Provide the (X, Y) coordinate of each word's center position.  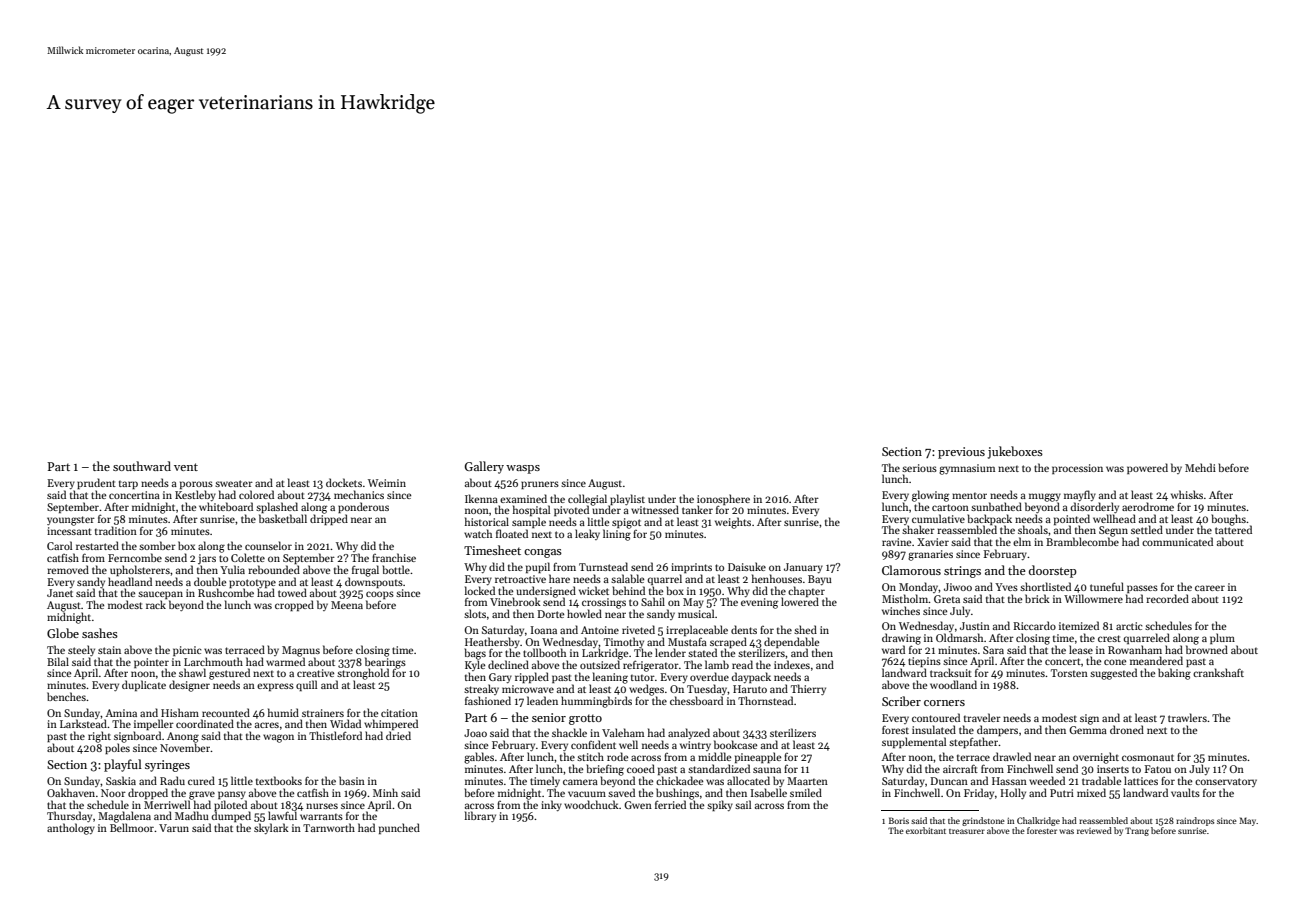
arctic (1129, 626)
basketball (283, 518)
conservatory (1226, 782)
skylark (271, 828)
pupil (538, 567)
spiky (720, 805)
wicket (594, 590)
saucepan (160, 595)
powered (1147, 468)
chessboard (696, 700)
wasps (523, 469)
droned (1127, 729)
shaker (918, 530)
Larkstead (83, 724)
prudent (96, 483)
